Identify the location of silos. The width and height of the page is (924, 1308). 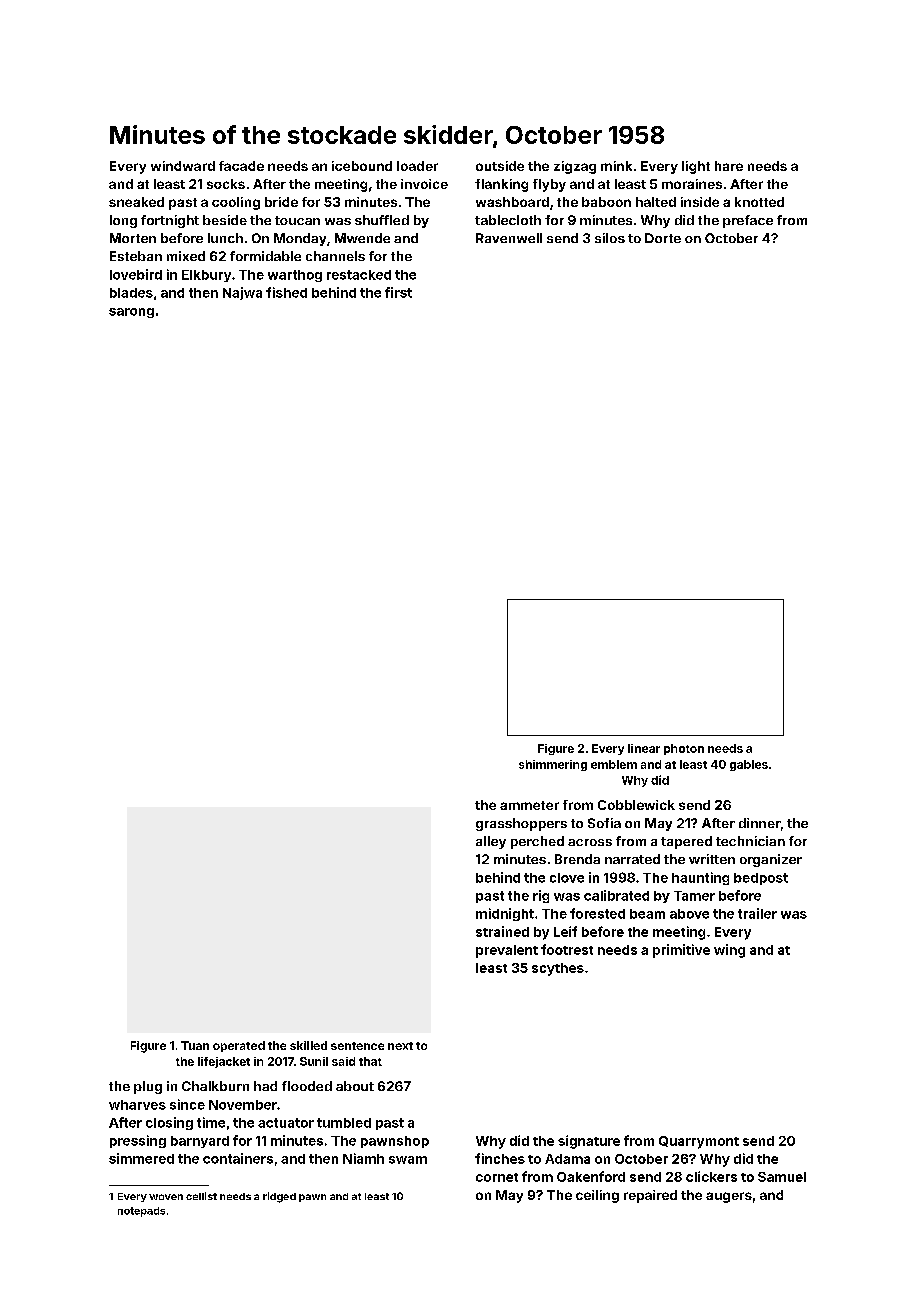
(610, 238).
